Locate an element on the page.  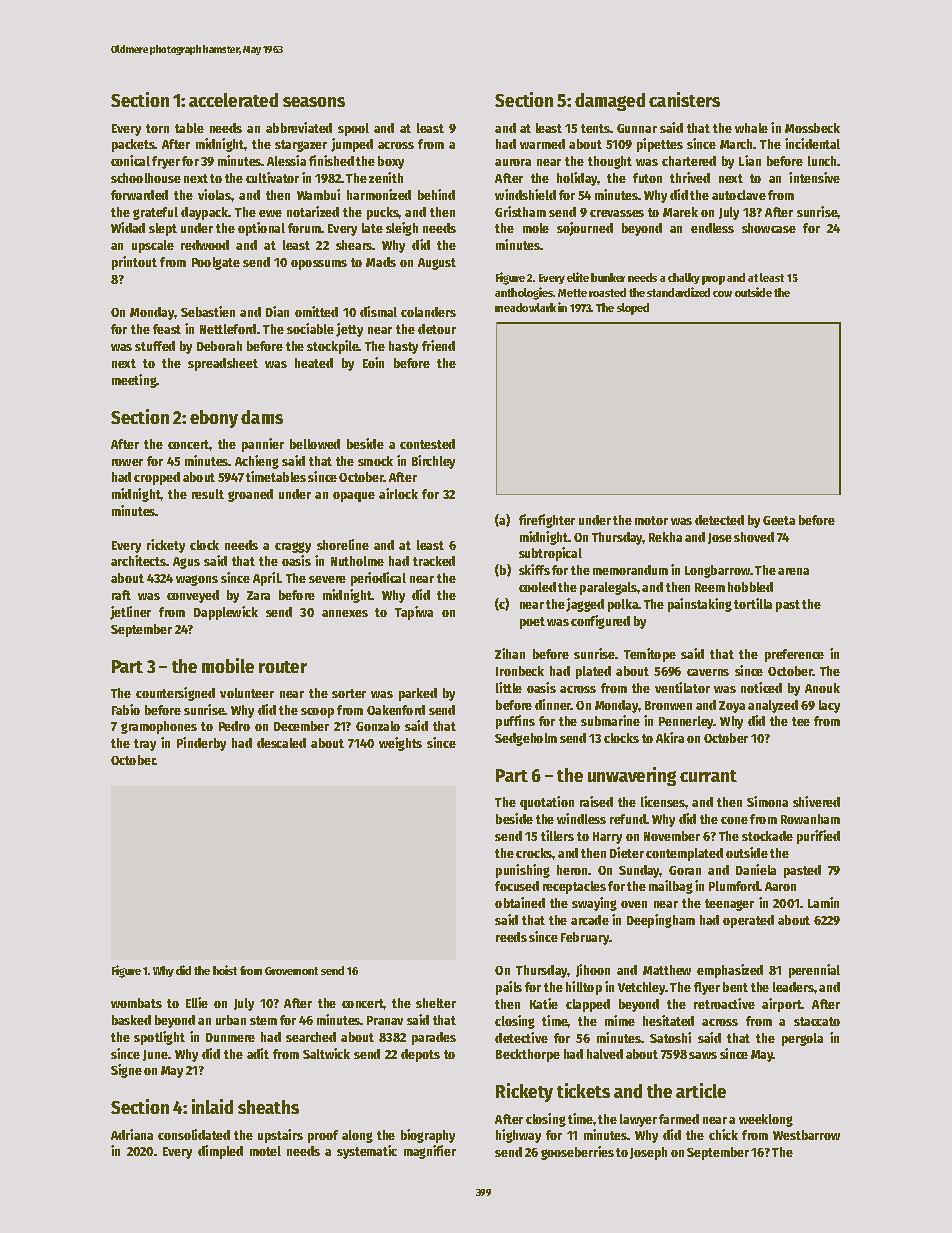
quotation is located at coordinates (547, 803).
